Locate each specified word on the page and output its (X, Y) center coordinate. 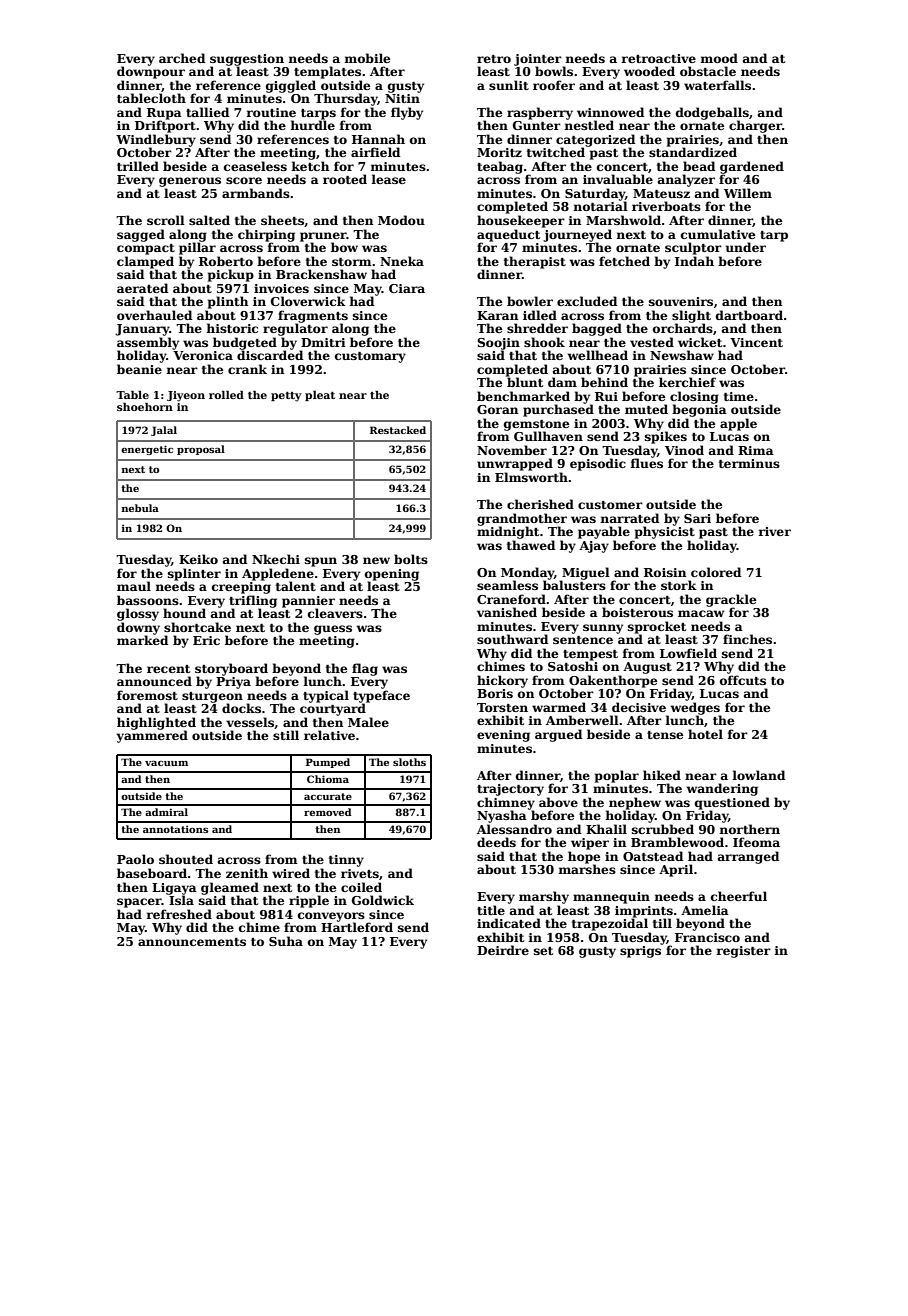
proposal (201, 450)
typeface (381, 696)
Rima (756, 450)
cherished (540, 504)
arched (182, 58)
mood (719, 58)
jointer (538, 60)
